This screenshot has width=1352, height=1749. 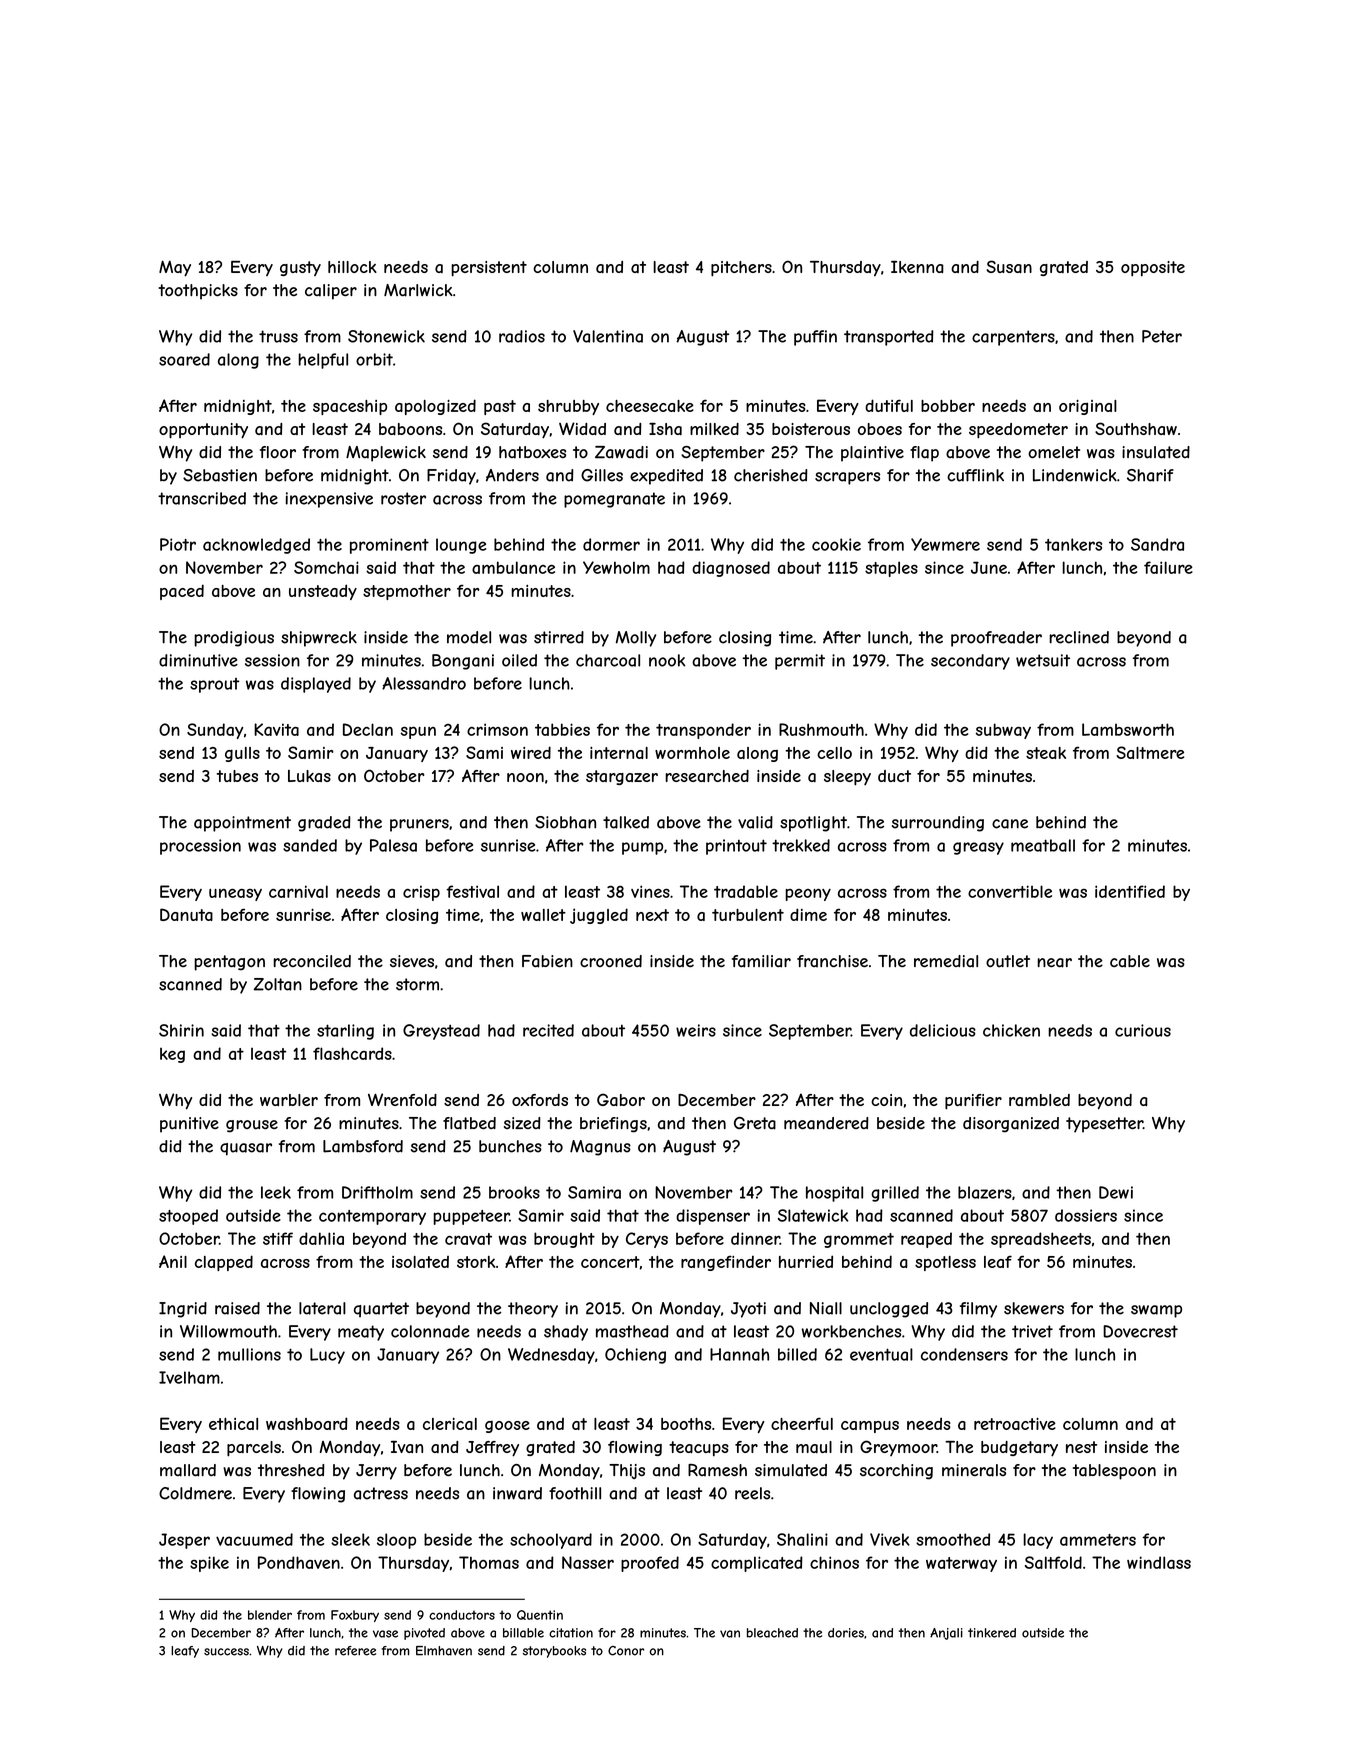 I want to click on minerals, so click(x=974, y=1470).
